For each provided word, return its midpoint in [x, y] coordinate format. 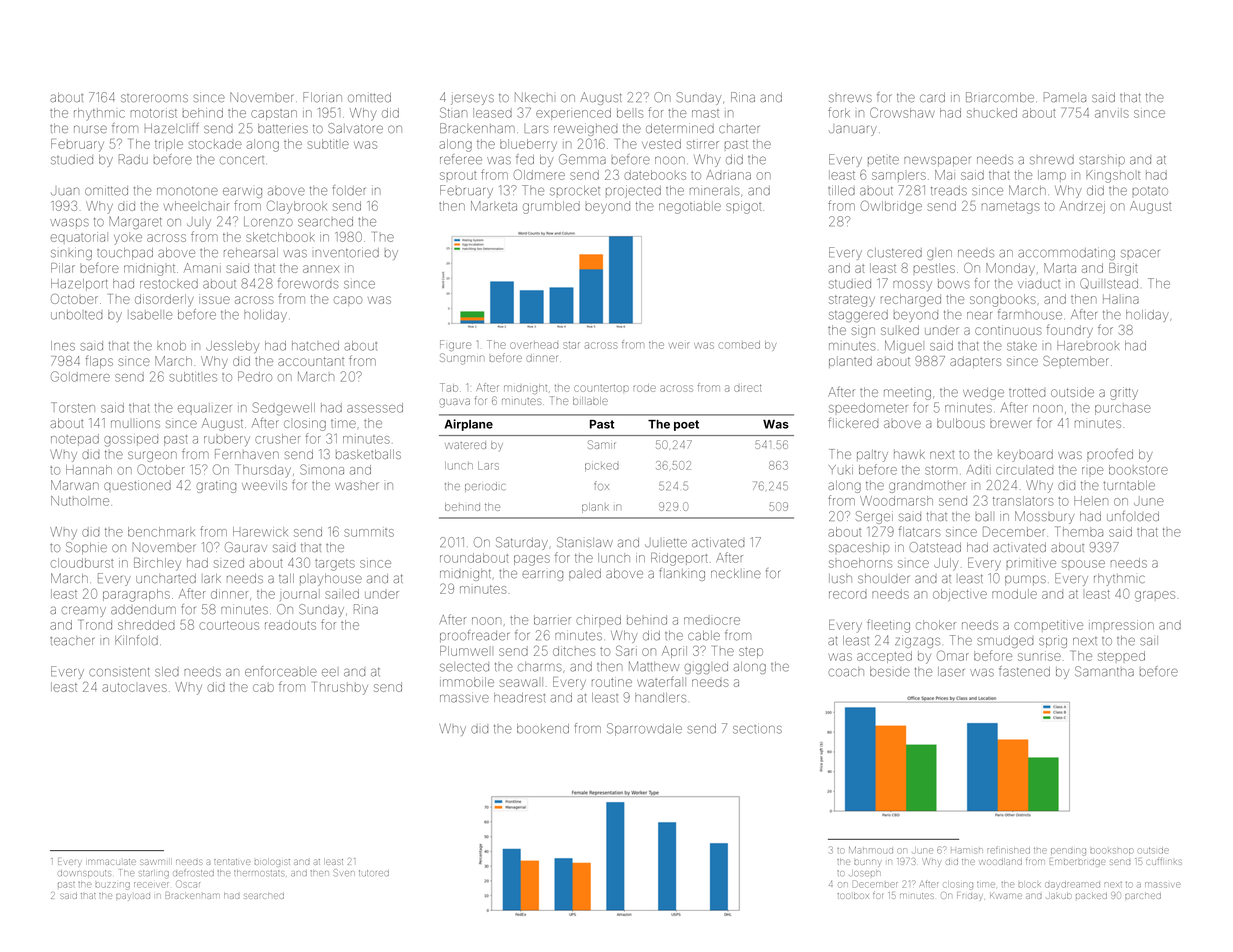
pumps [1025, 580]
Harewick [260, 532]
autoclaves [134, 687]
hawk [909, 454]
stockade [215, 144]
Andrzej [1082, 207]
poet [686, 425]
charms [540, 667]
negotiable [690, 207]
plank [595, 508]
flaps [99, 361]
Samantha [1104, 671]
